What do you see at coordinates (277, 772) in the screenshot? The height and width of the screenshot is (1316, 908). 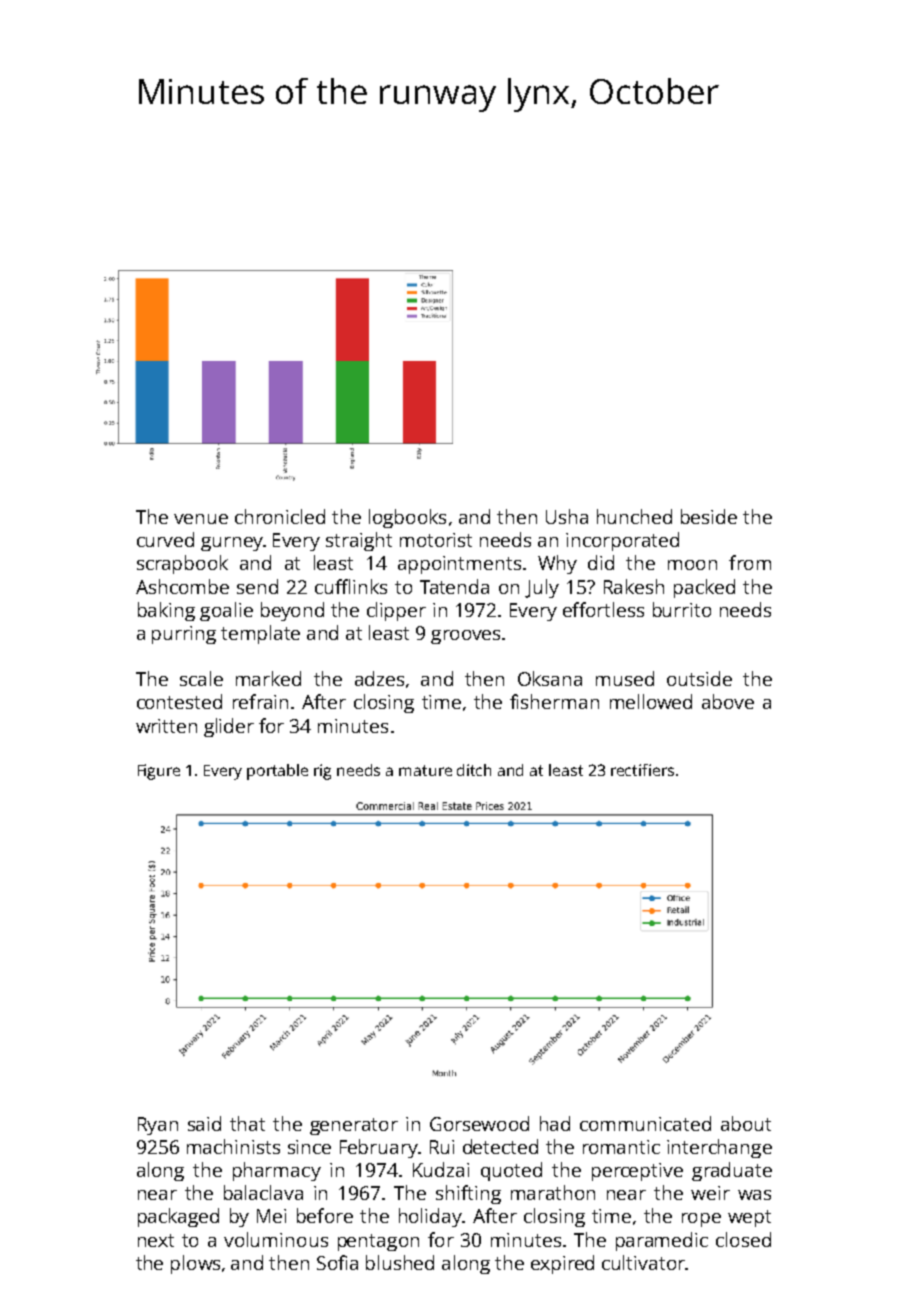 I see `portable` at bounding box center [277, 772].
